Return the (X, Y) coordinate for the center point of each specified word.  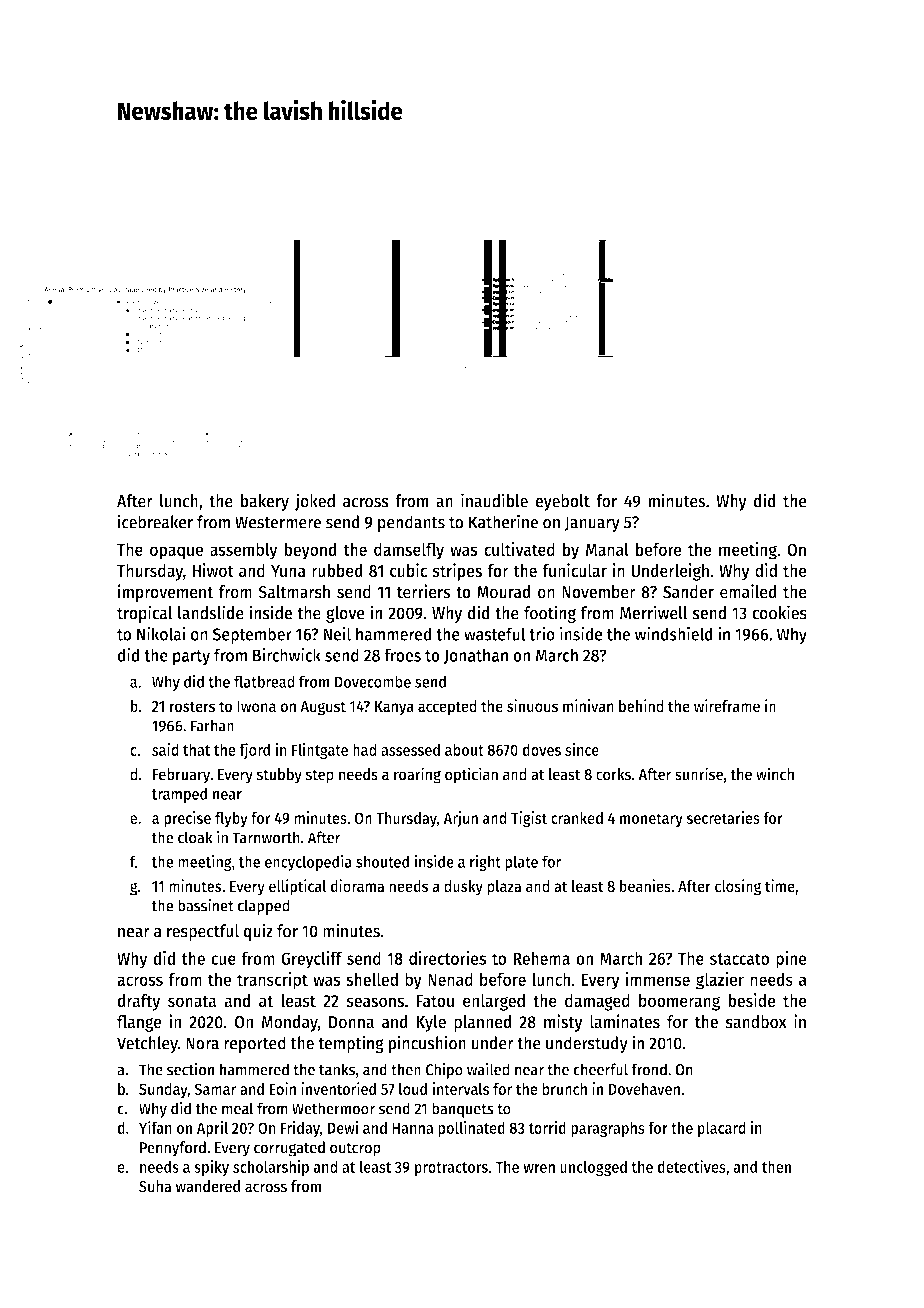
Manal (607, 549)
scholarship (271, 1168)
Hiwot (213, 570)
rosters (192, 706)
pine (791, 960)
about (464, 749)
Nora (202, 1043)
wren (539, 1168)
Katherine (503, 521)
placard (722, 1129)
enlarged (494, 1002)
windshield (674, 633)
